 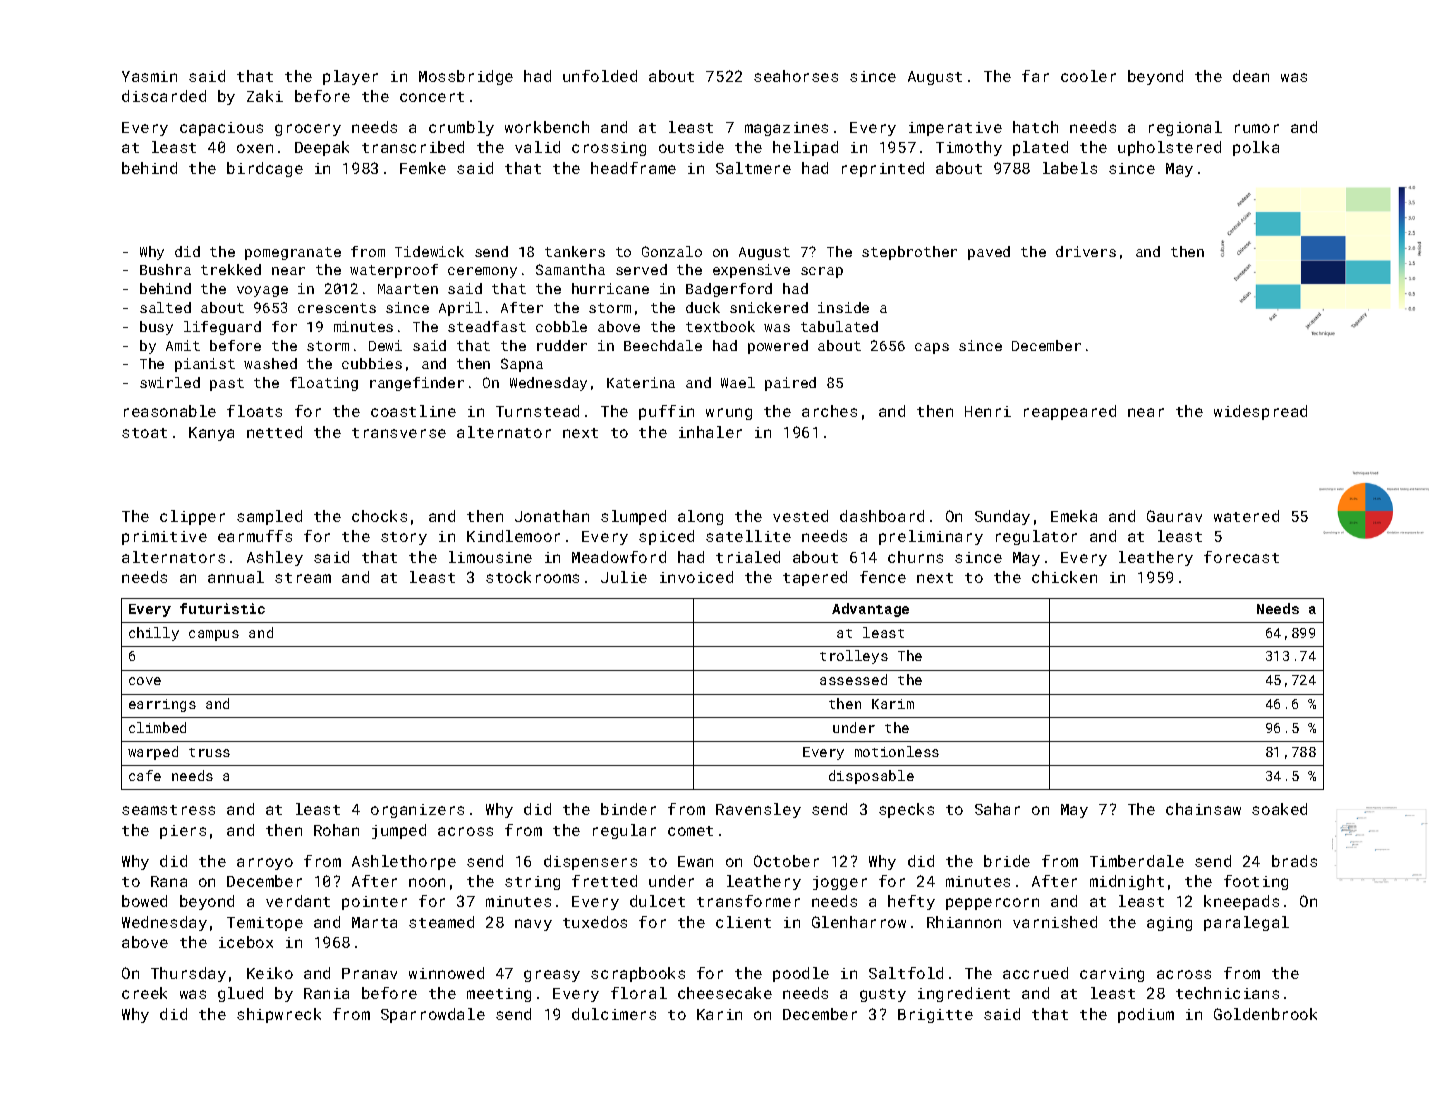 What do you see at coordinates (482, 272) in the document?
I see `ceremony` at bounding box center [482, 272].
